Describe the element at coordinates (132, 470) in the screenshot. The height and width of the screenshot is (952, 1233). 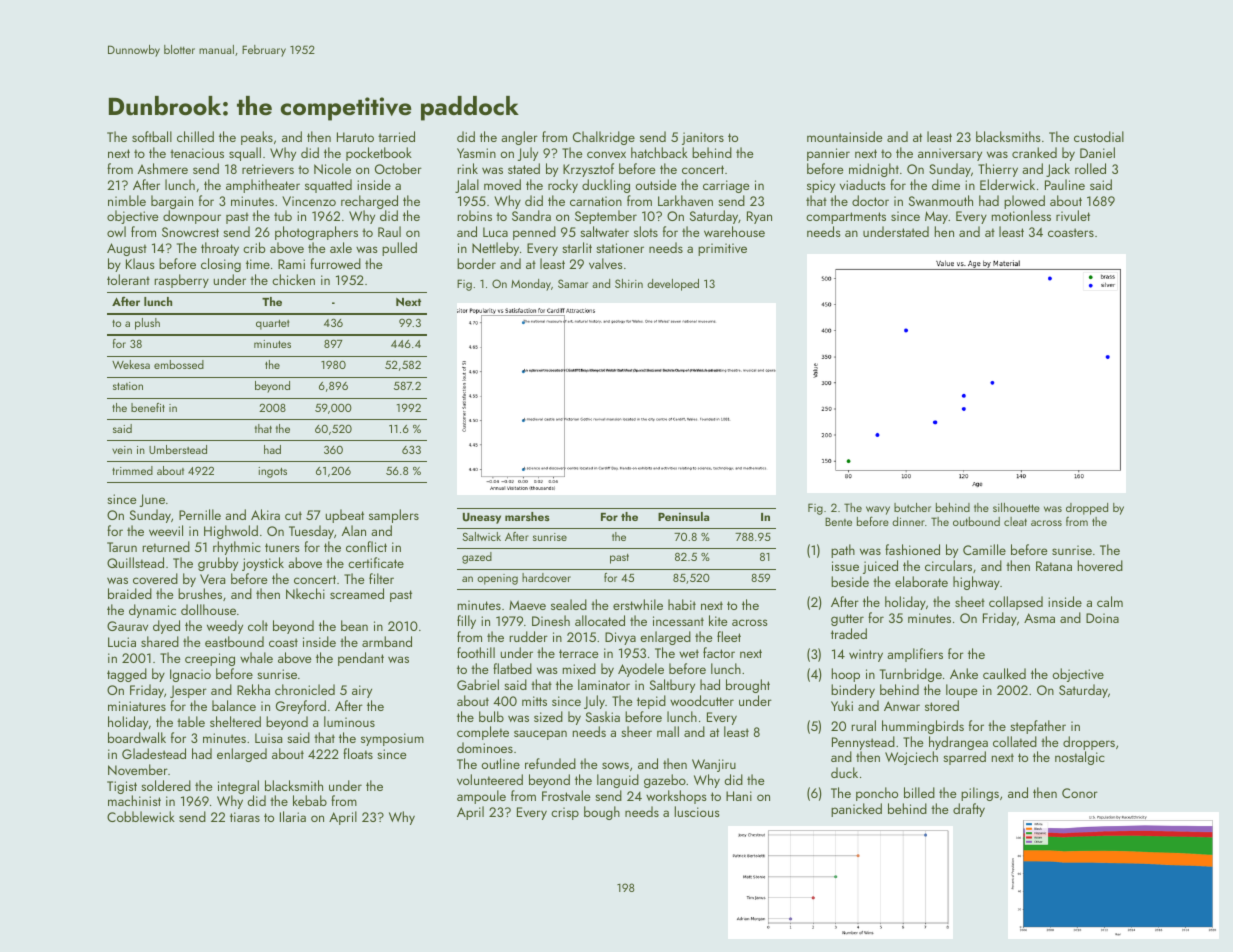
I see `trimmed` at that location.
